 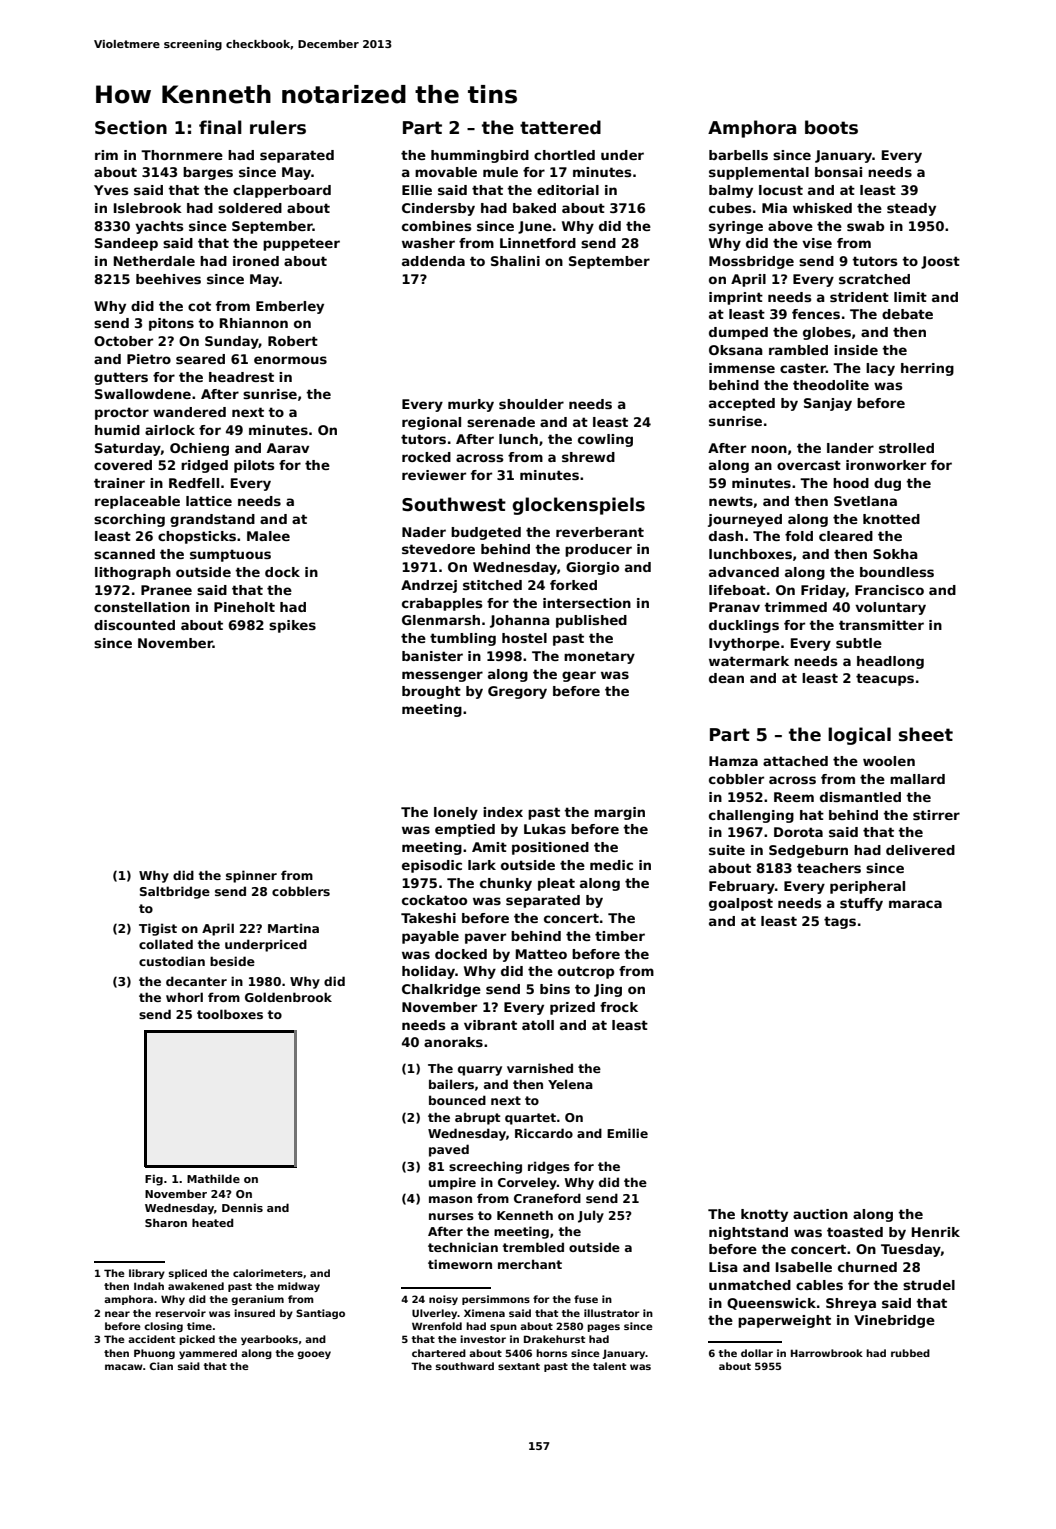 What do you see at coordinates (208, 1354) in the screenshot?
I see `yammered` at bounding box center [208, 1354].
